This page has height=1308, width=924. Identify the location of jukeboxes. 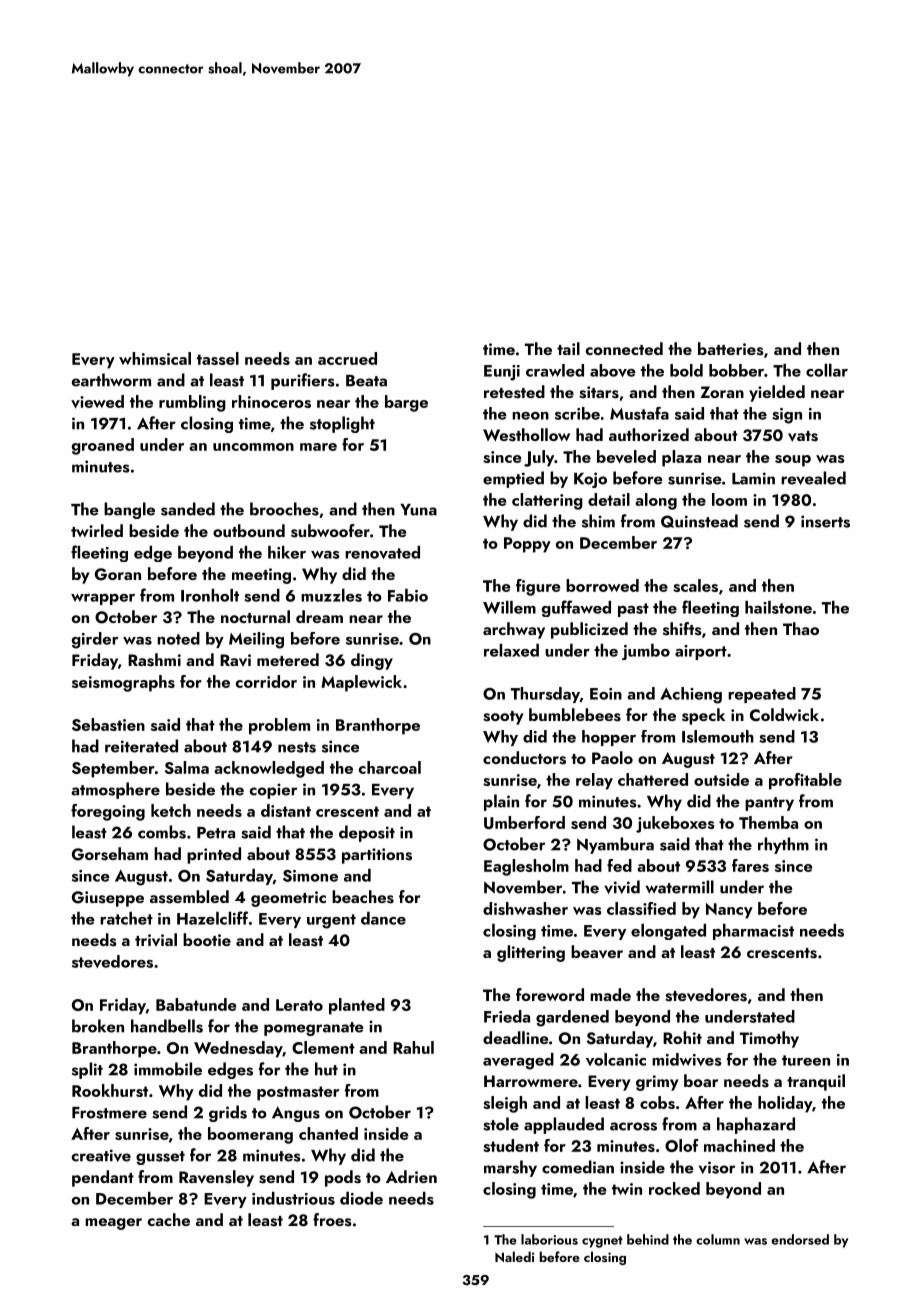
(675, 824).
